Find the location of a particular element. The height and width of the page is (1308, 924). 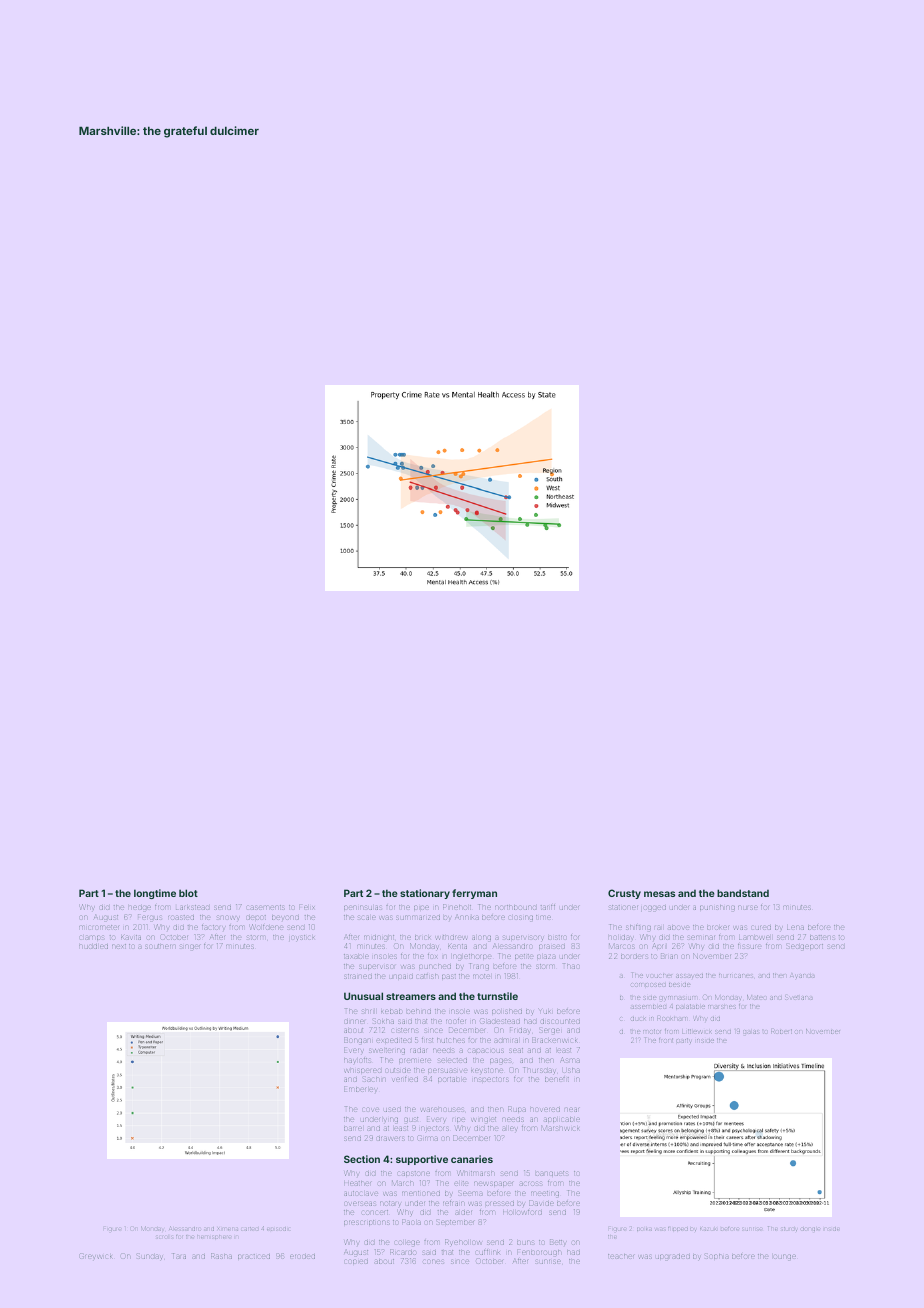

mesas is located at coordinates (659, 894).
